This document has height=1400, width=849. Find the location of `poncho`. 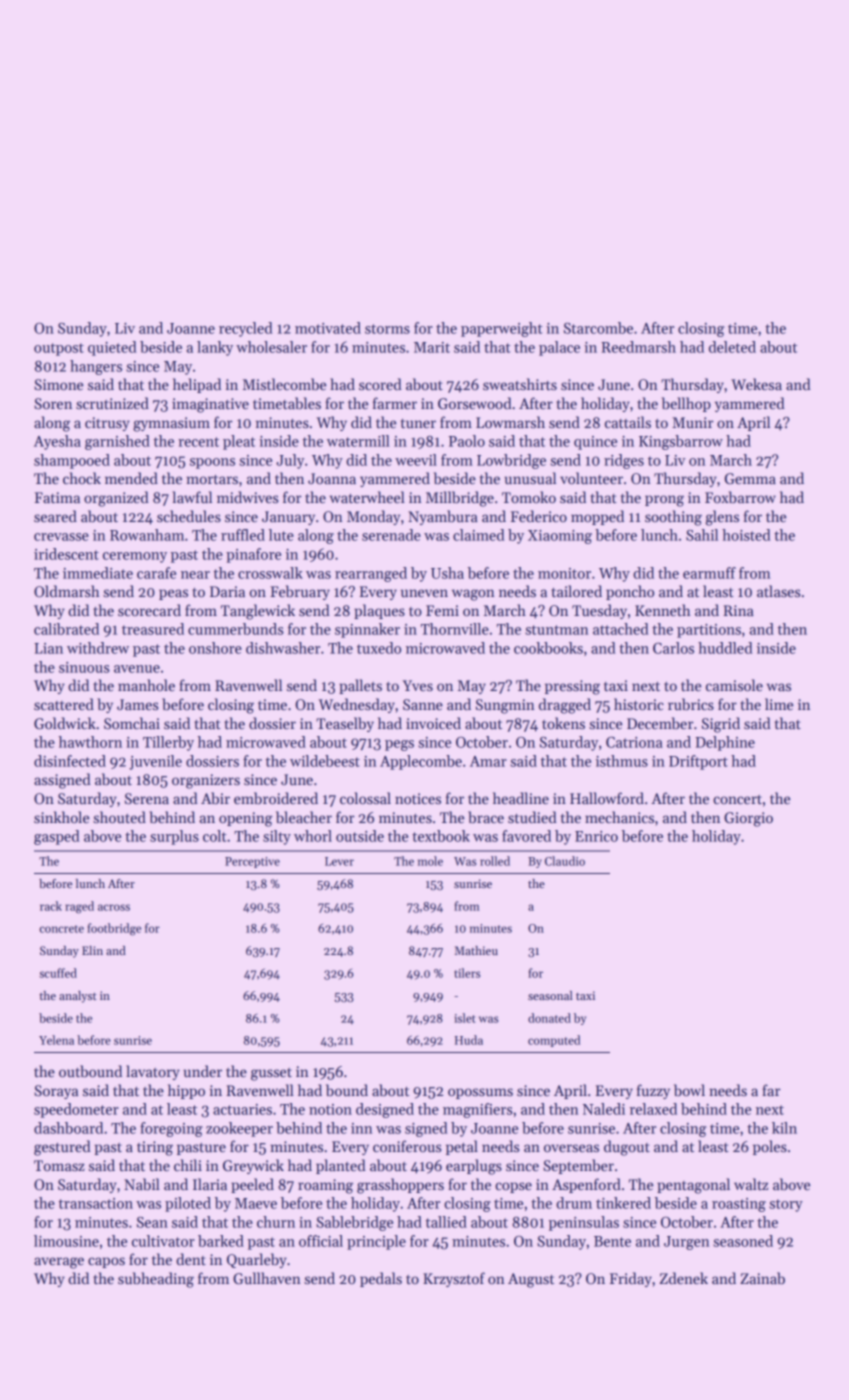

poncho is located at coordinates (630, 592).
